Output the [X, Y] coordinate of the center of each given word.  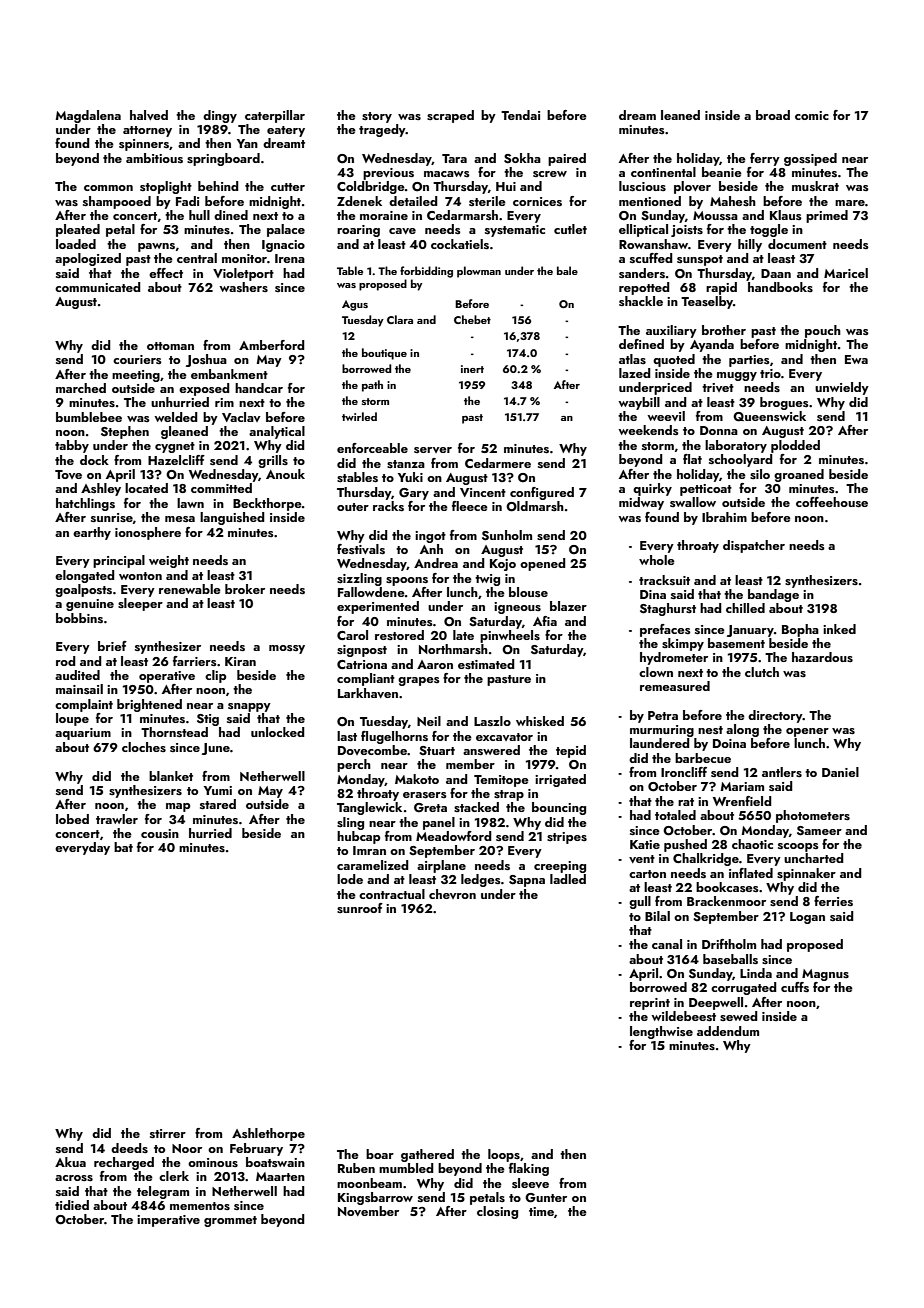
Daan [776, 273]
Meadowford [454, 836]
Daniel [840, 772]
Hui [506, 186]
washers [243, 287]
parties [749, 361]
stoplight [166, 187]
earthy [92, 533]
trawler [117, 819]
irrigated [560, 780]
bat [123, 847]
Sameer [819, 831]
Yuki [410, 477]
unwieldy [842, 388]
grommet [230, 1221]
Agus [355, 305]
